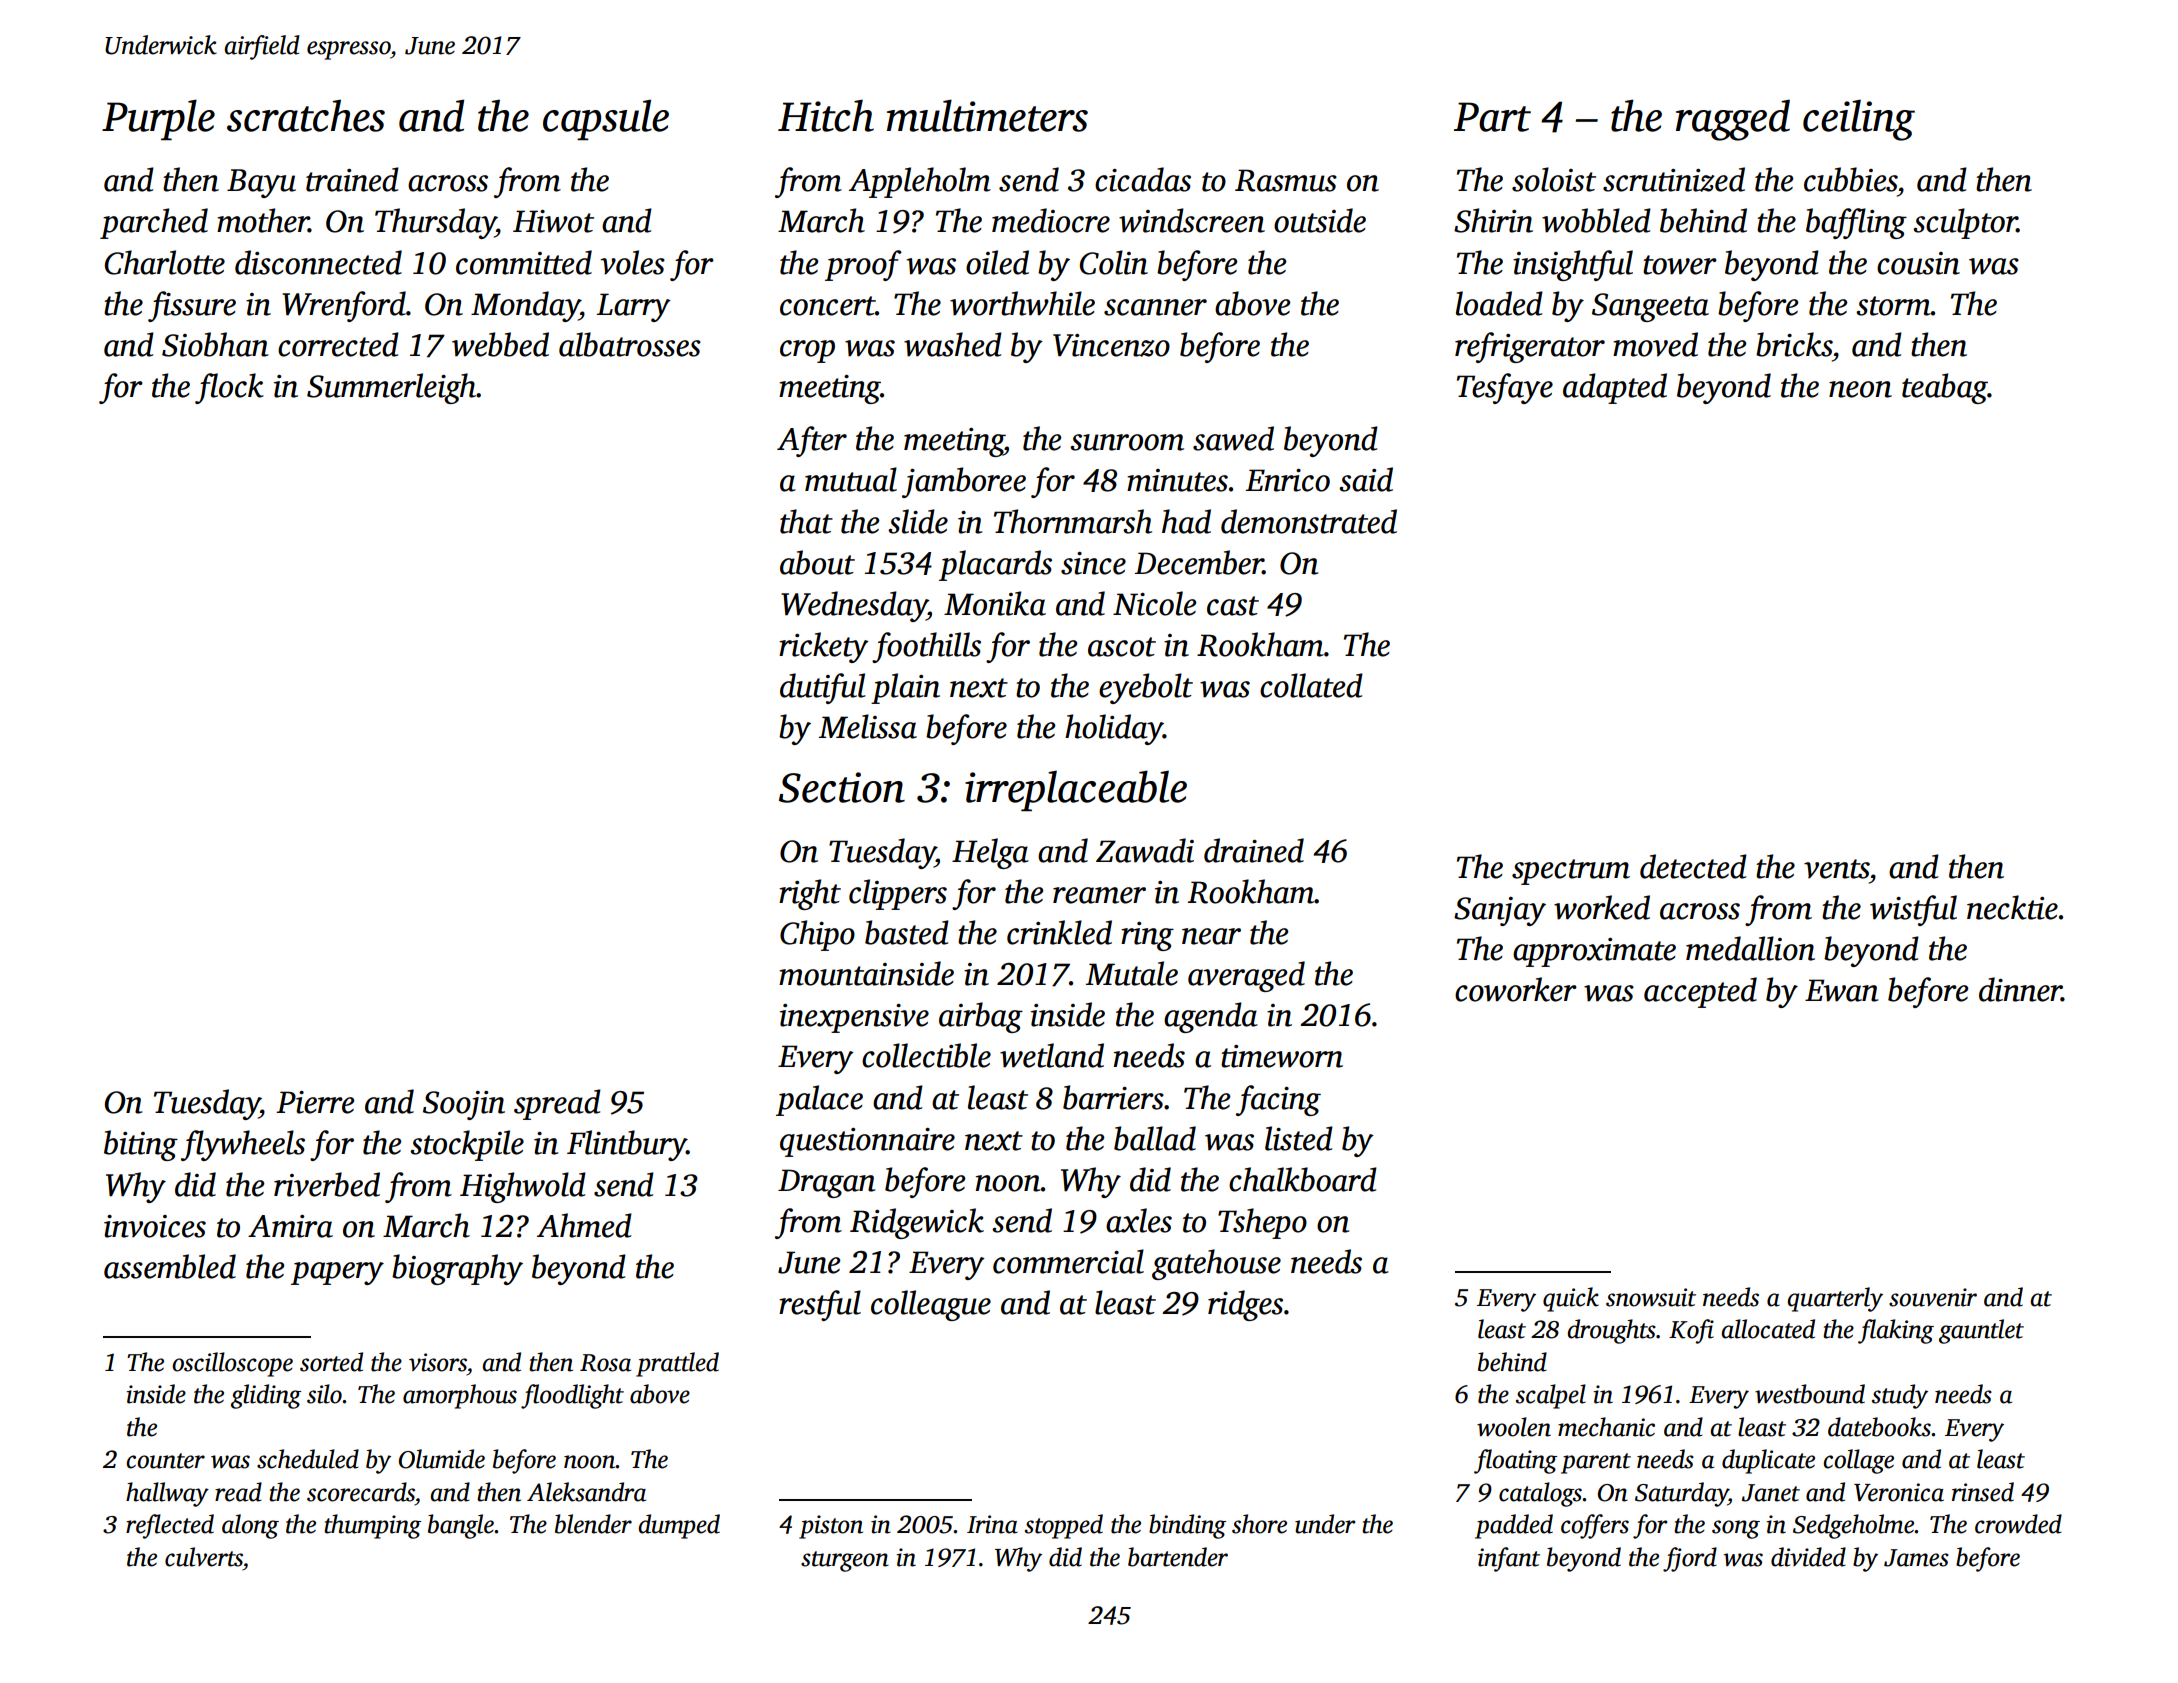 The image size is (2178, 1683). Describe the element at coordinates (1127, 442) in the page. I see `sunroom` at that location.
